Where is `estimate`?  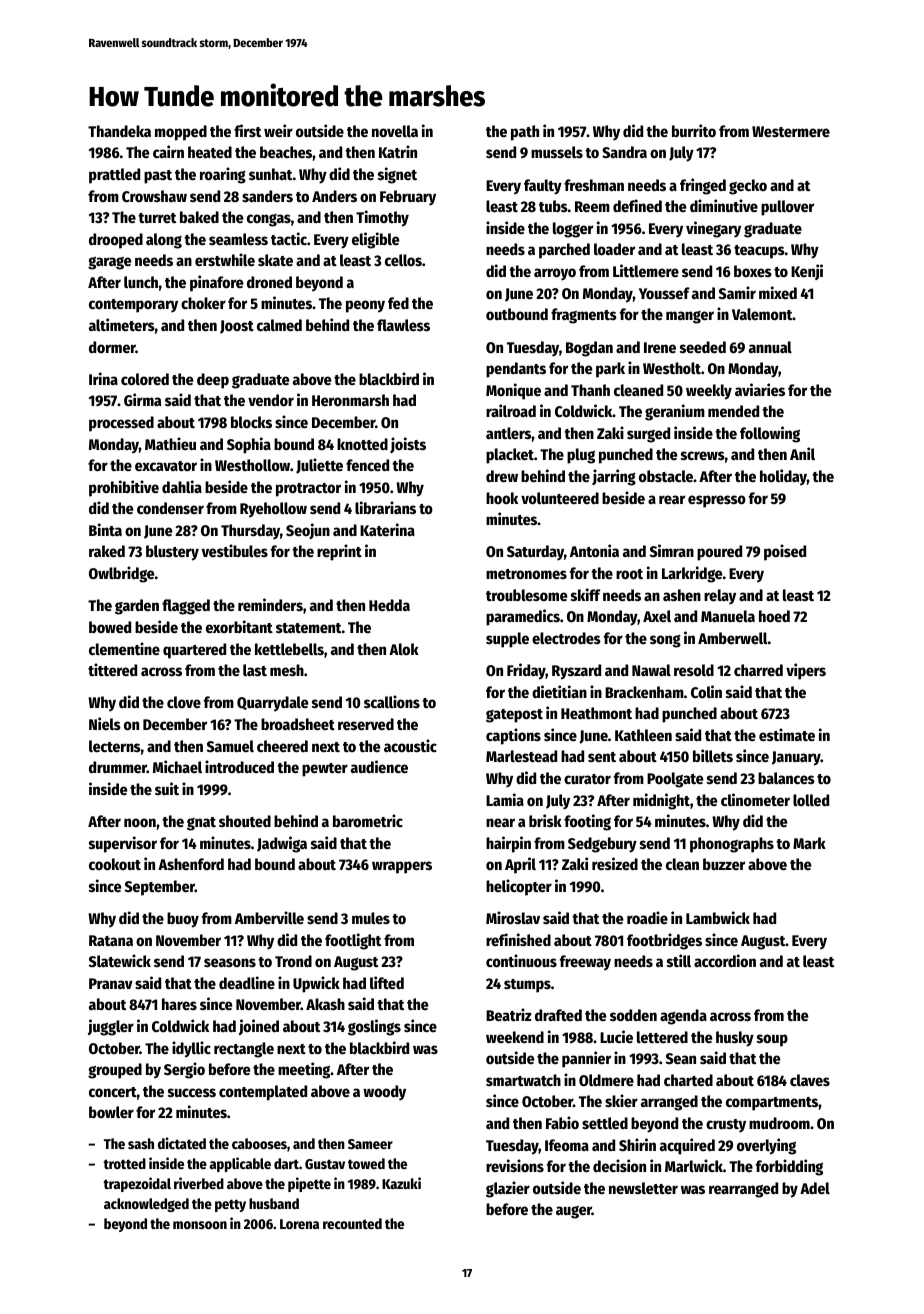 estimate is located at coordinates (787, 734).
